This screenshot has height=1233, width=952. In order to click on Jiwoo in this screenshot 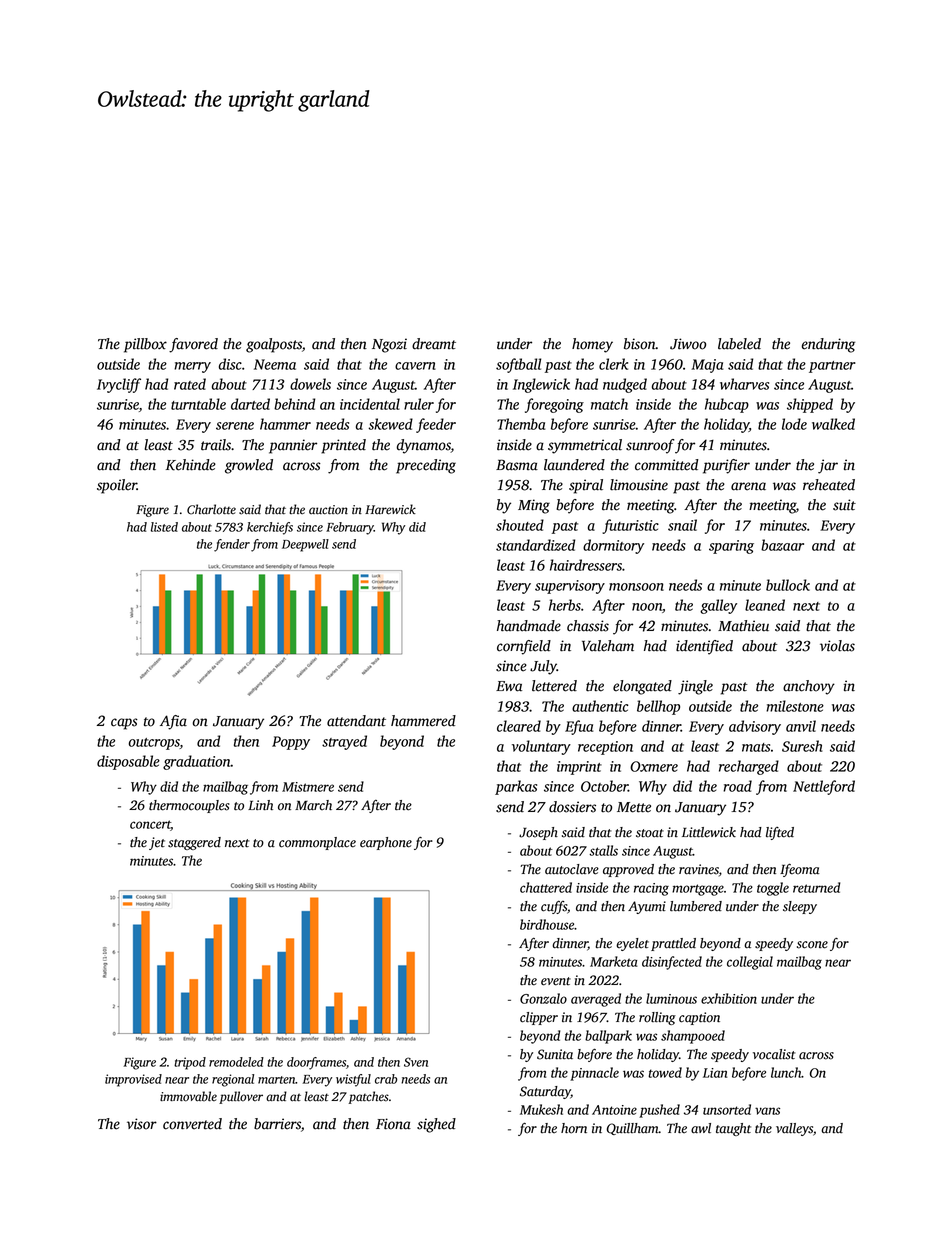, I will do `click(688, 344)`.
